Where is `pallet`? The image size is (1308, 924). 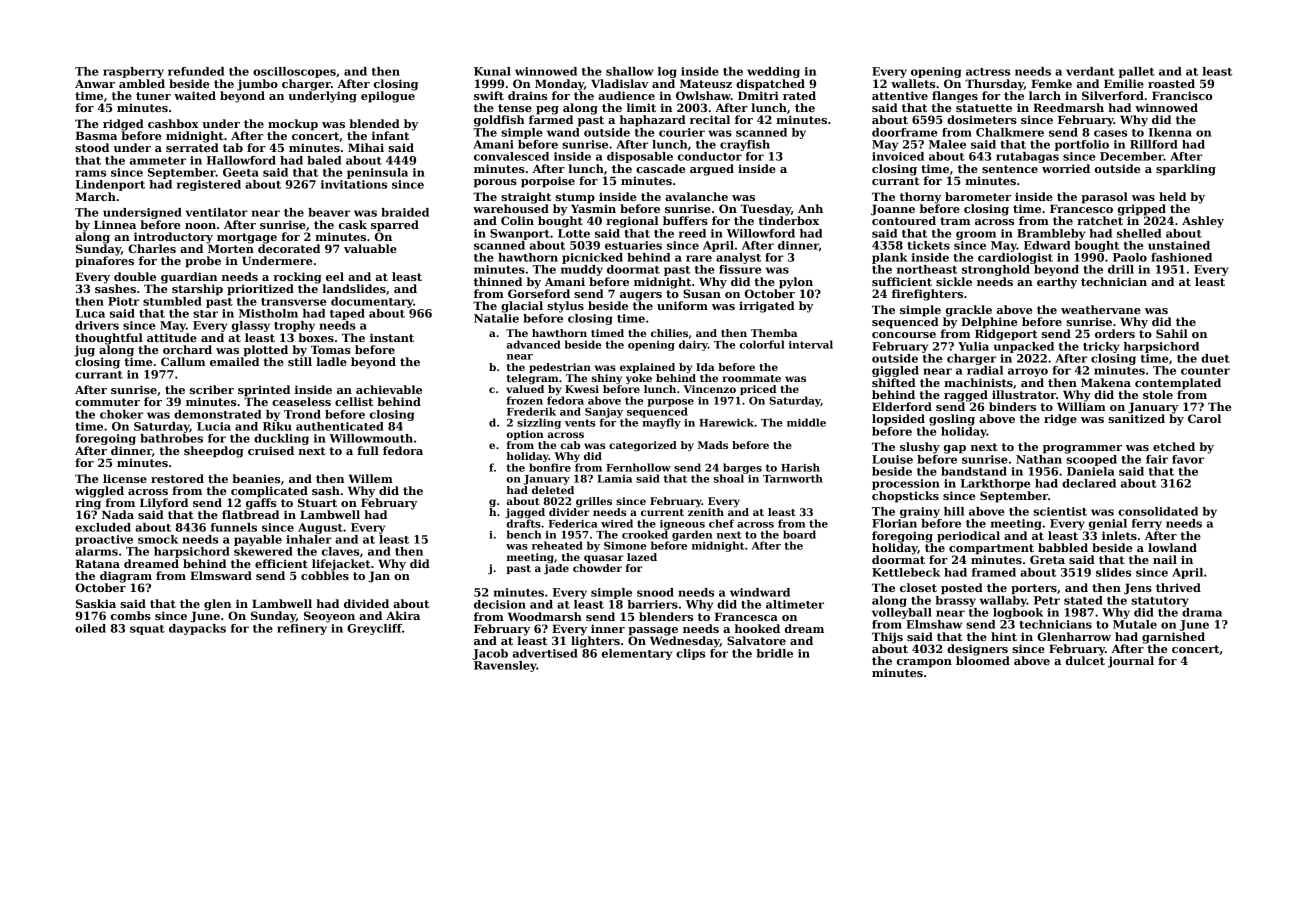 pallet is located at coordinates (1137, 72).
